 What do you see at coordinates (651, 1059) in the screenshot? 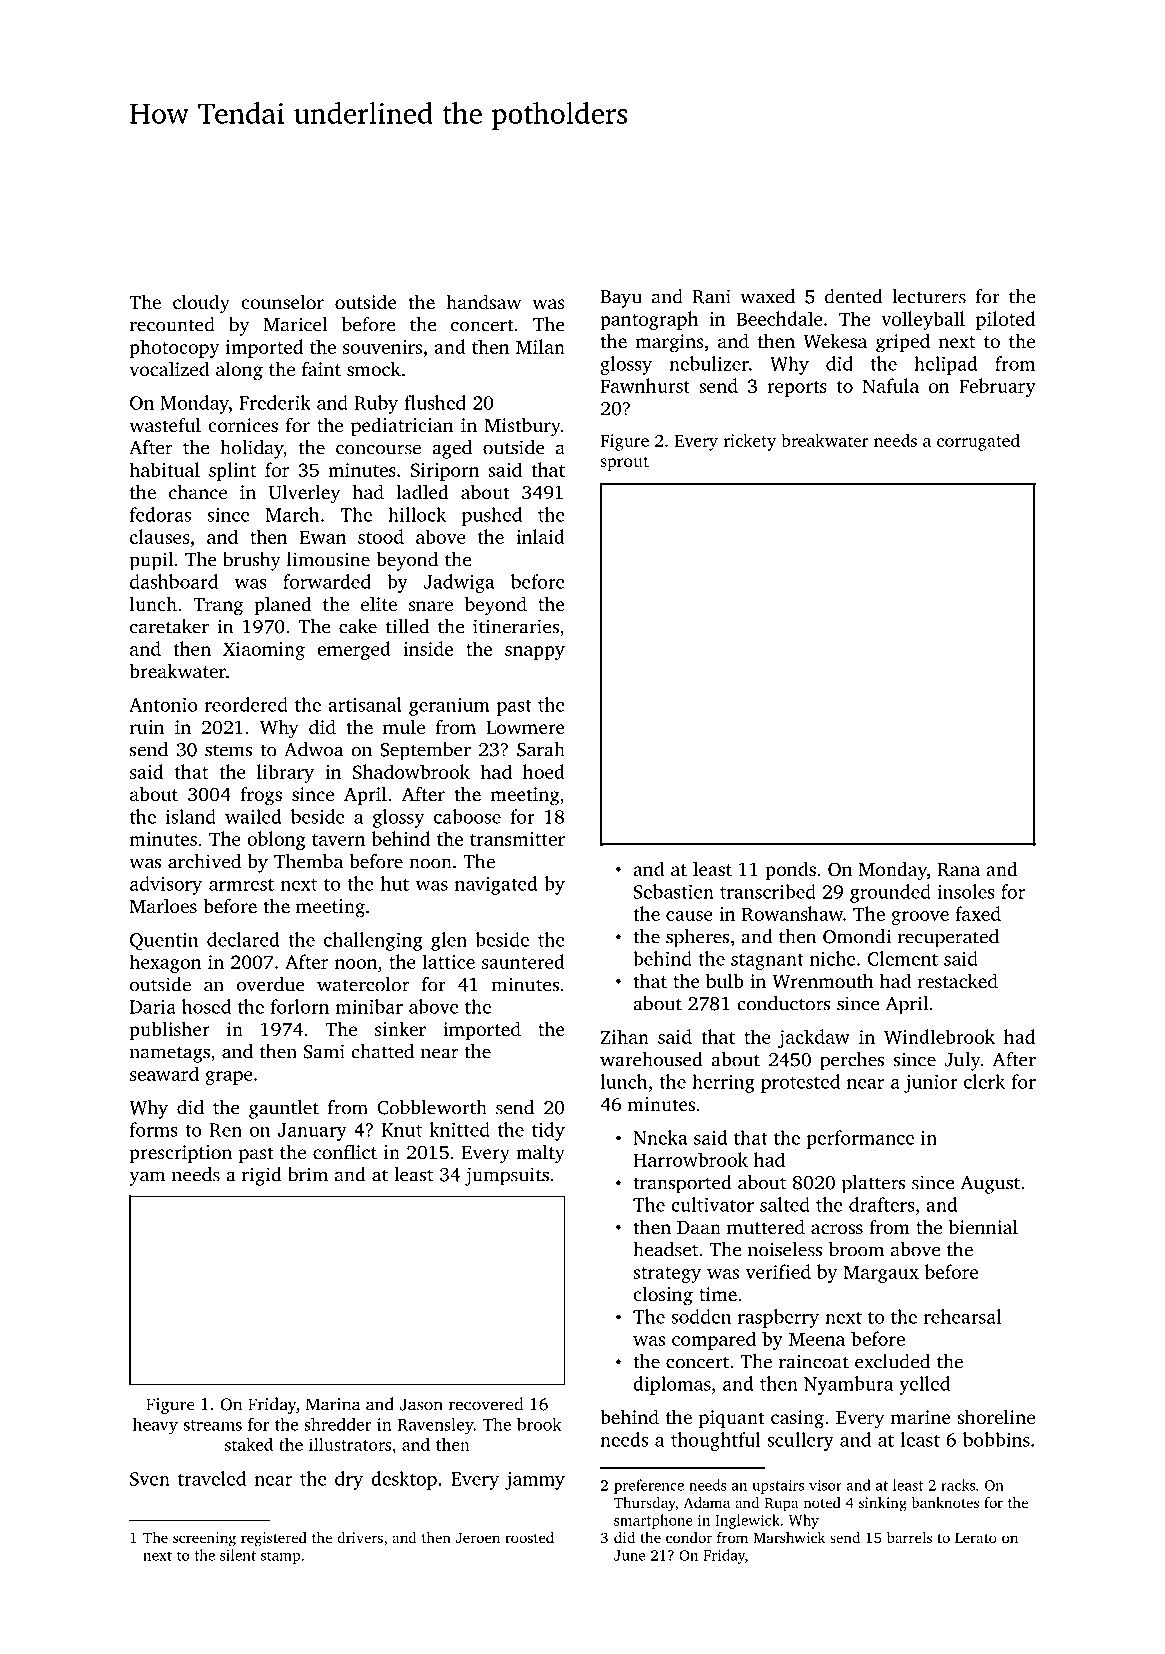
I see `warehoused` at bounding box center [651, 1059].
